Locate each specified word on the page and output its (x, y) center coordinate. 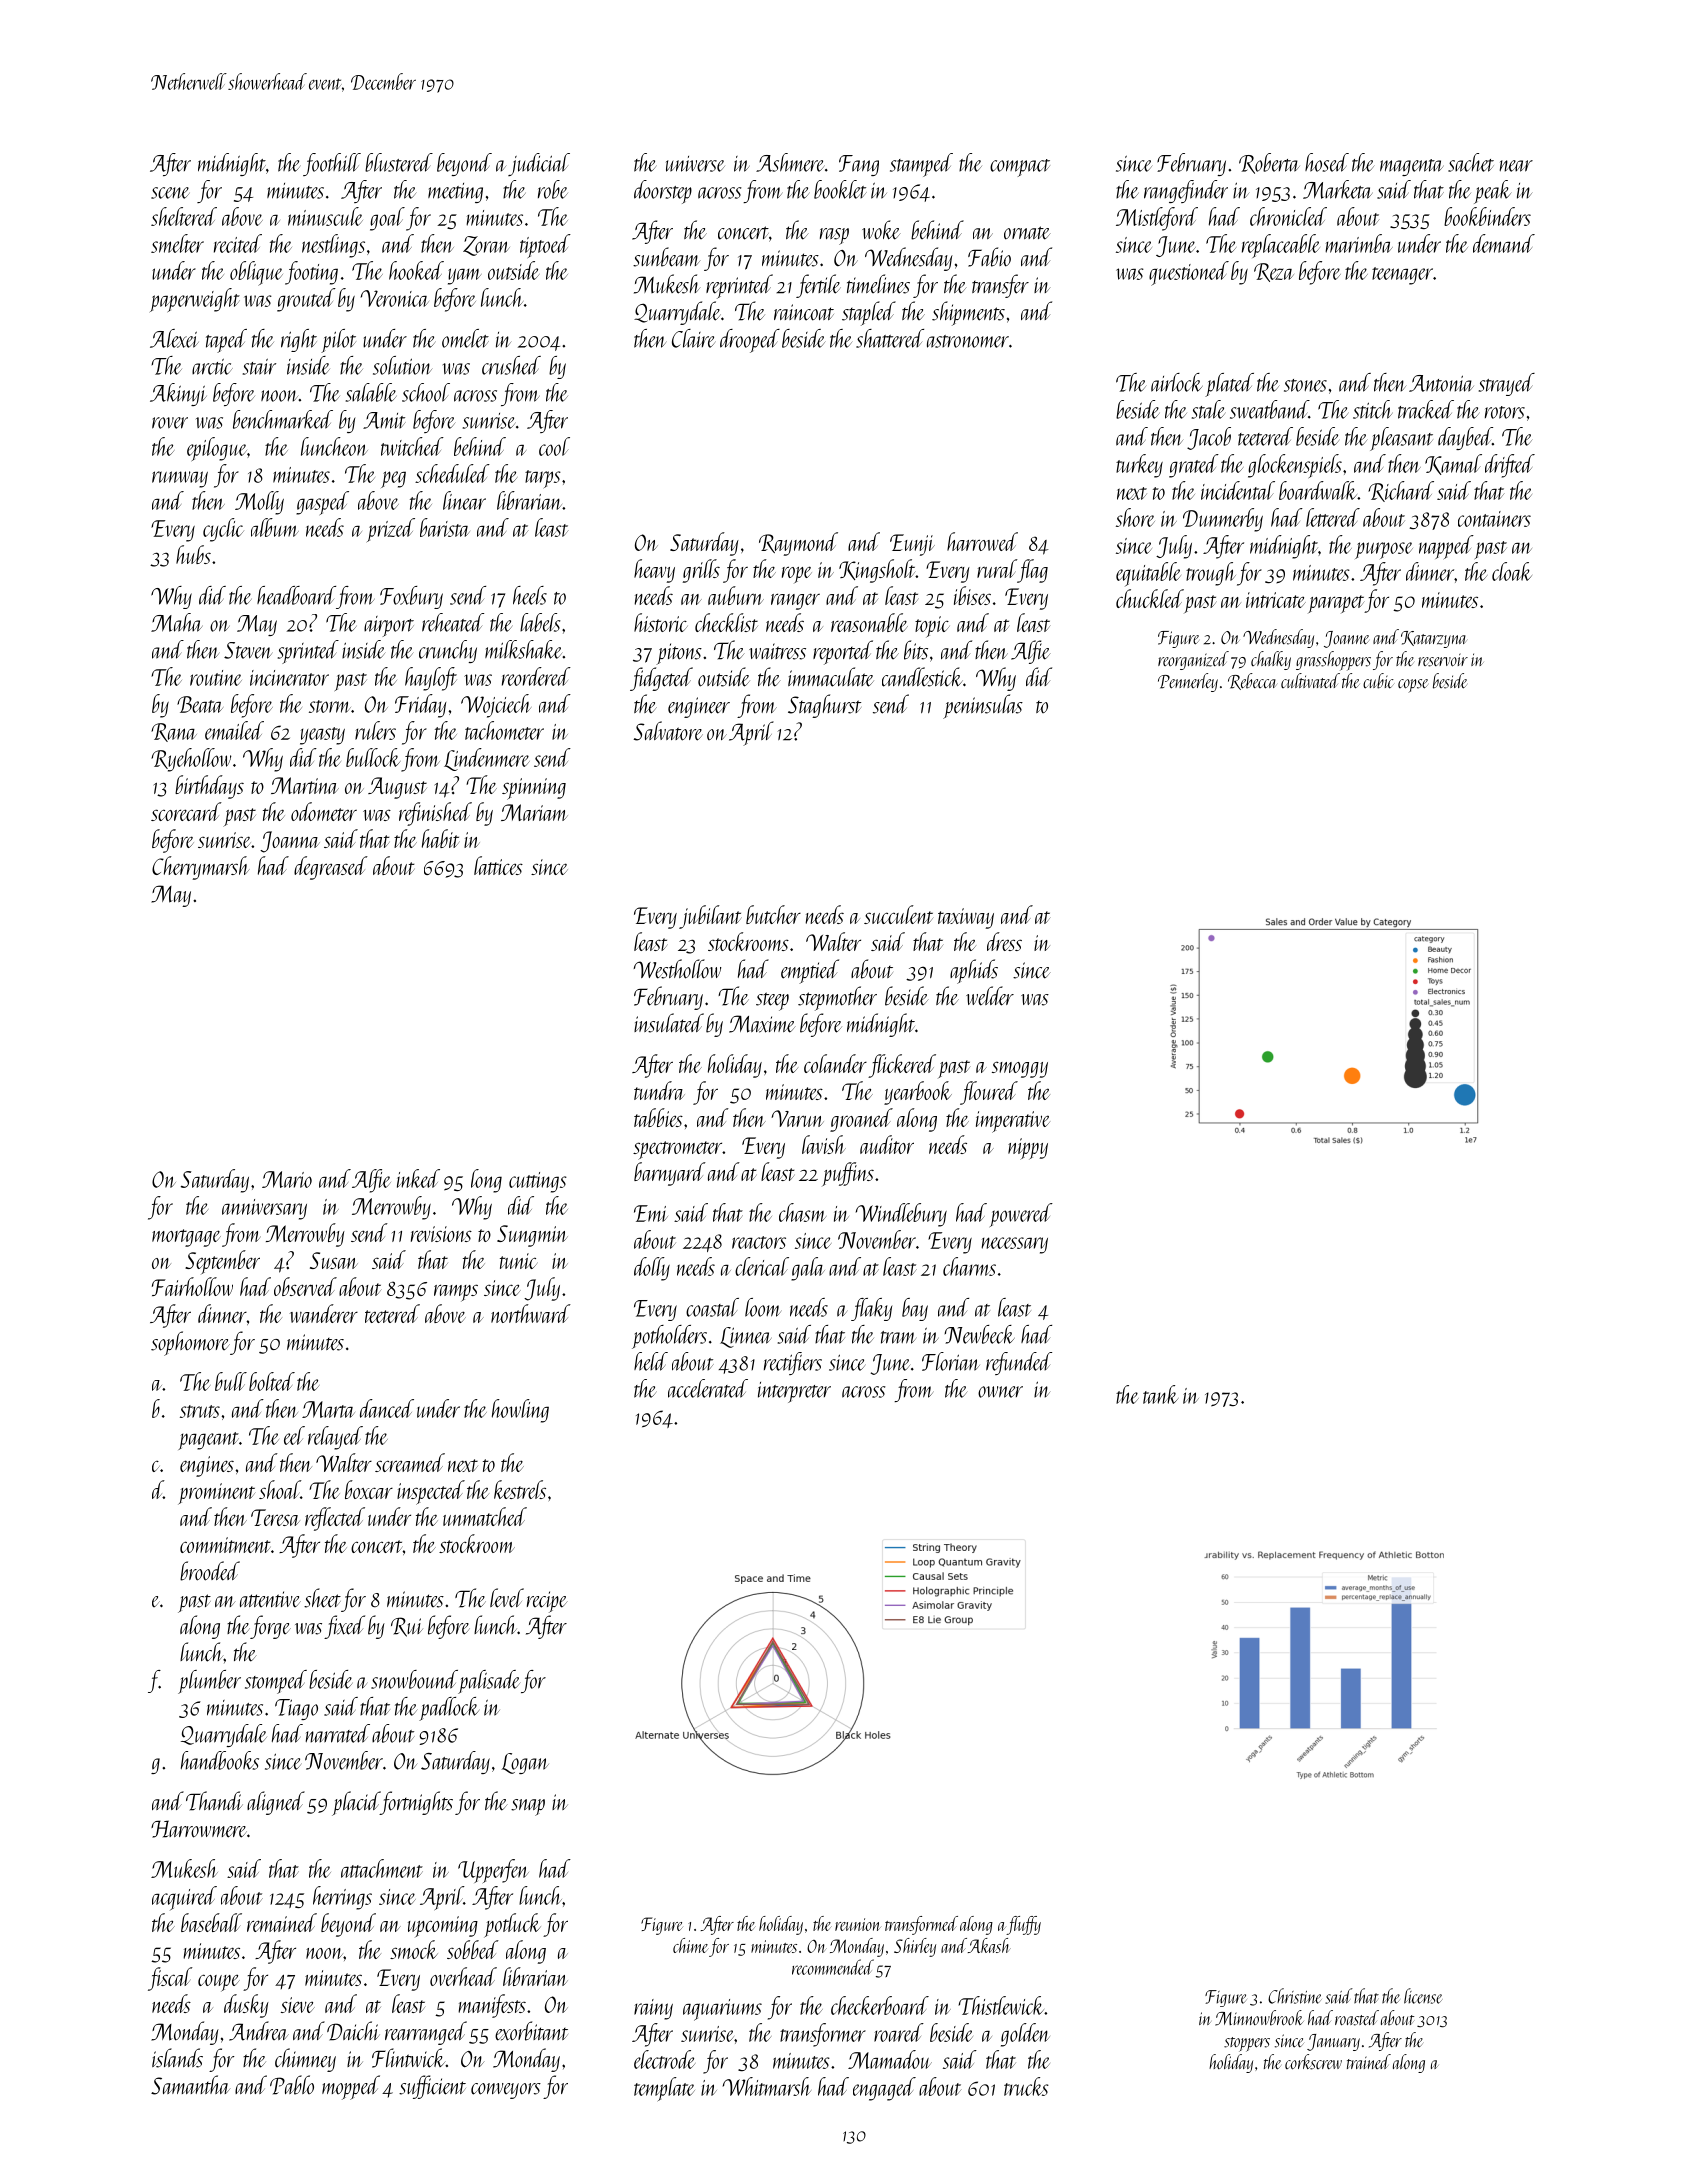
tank (1161, 1394)
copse (1413, 686)
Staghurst (824, 706)
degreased (331, 868)
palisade (489, 1682)
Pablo (292, 2085)
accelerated (708, 1388)
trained (1369, 2061)
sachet (1471, 162)
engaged (884, 2089)
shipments (968, 313)
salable (371, 392)
